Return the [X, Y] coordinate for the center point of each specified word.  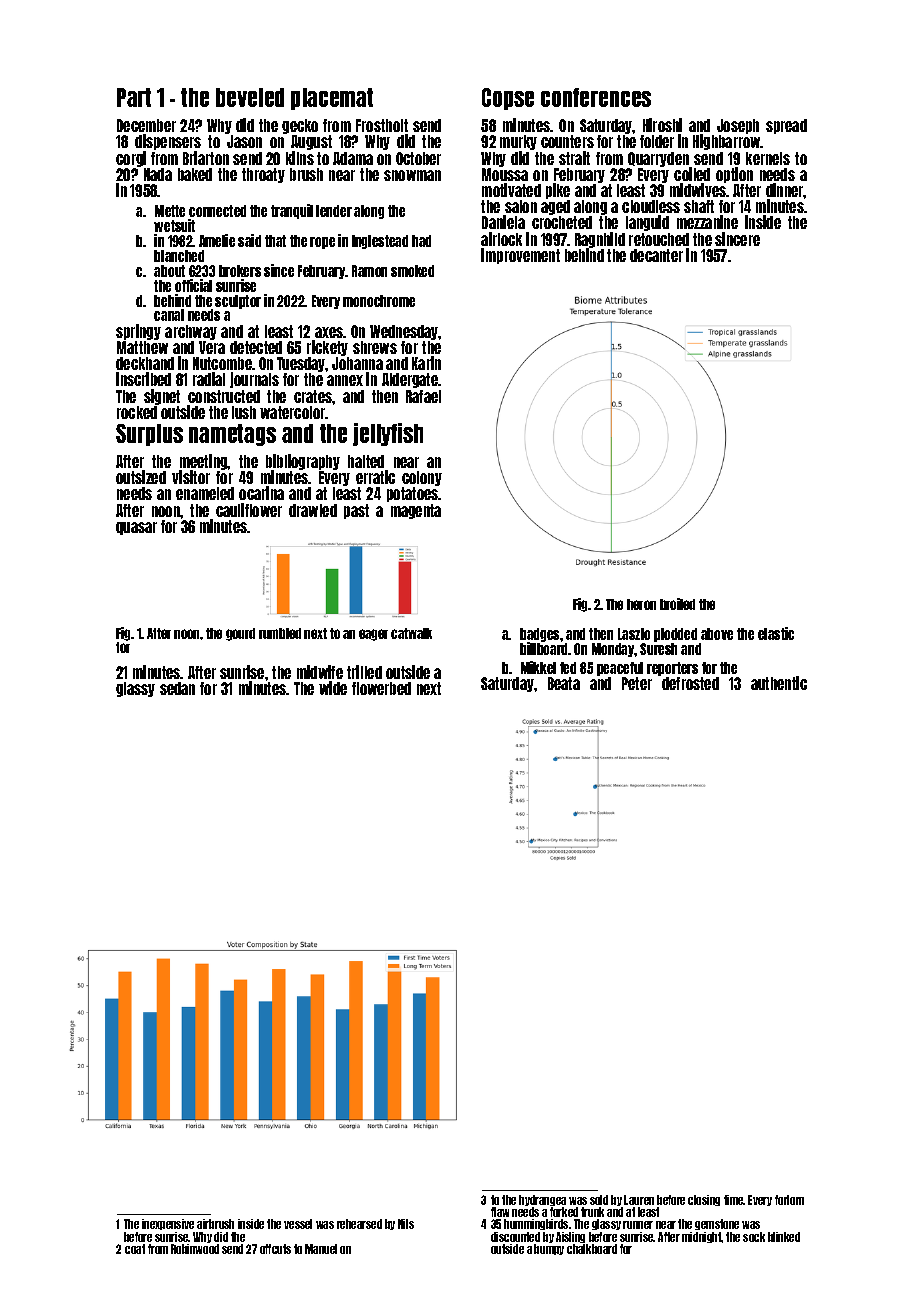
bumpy [549, 1249]
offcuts [275, 1249]
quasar [136, 528]
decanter [656, 255]
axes [329, 332]
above [717, 634]
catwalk [411, 633]
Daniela [503, 222]
